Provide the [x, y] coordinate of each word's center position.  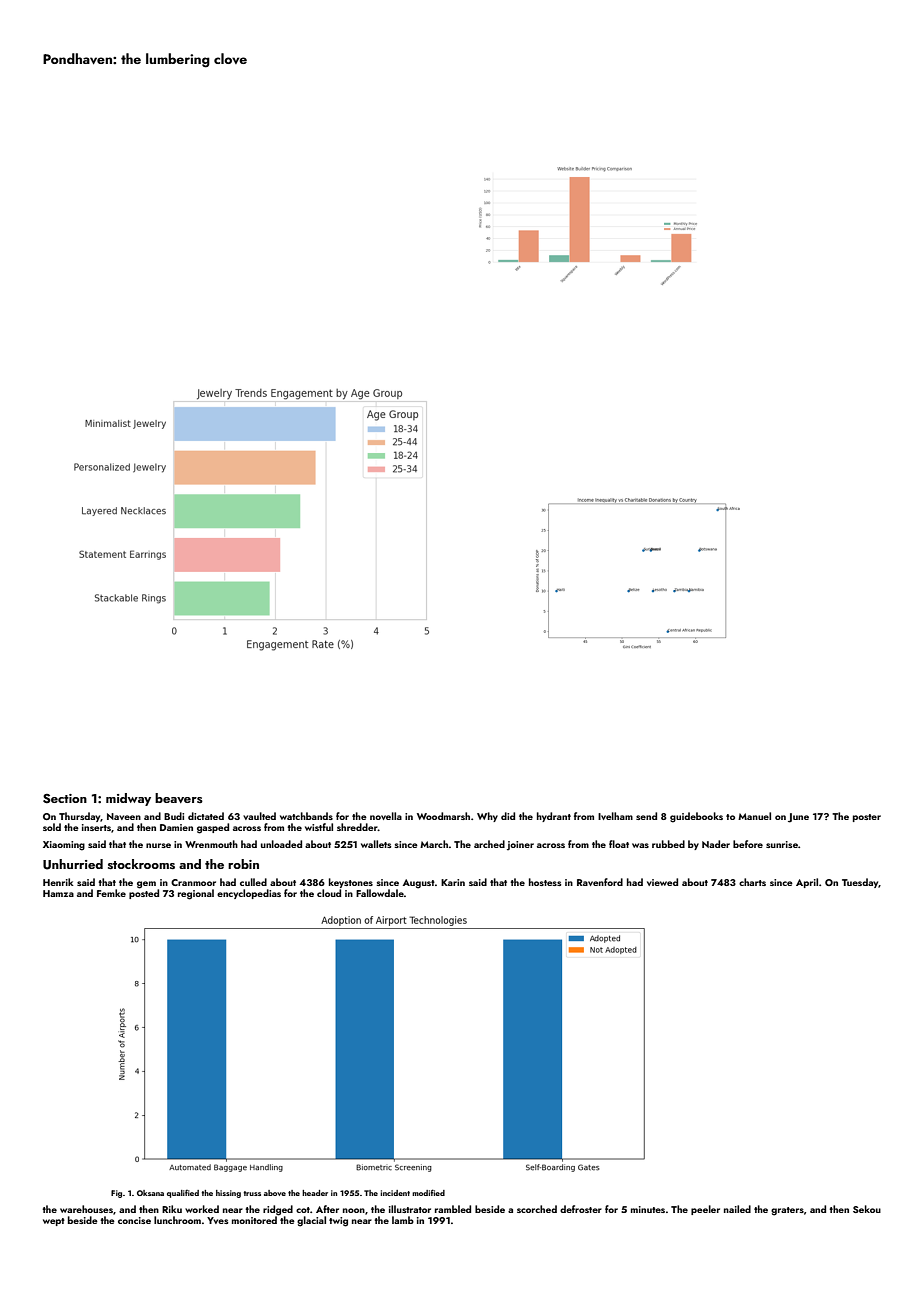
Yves [217, 1220]
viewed [662, 882]
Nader [716, 844]
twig [338, 1222]
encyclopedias [249, 894]
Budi [174, 816]
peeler [705, 1210]
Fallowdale [380, 893]
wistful [319, 827]
